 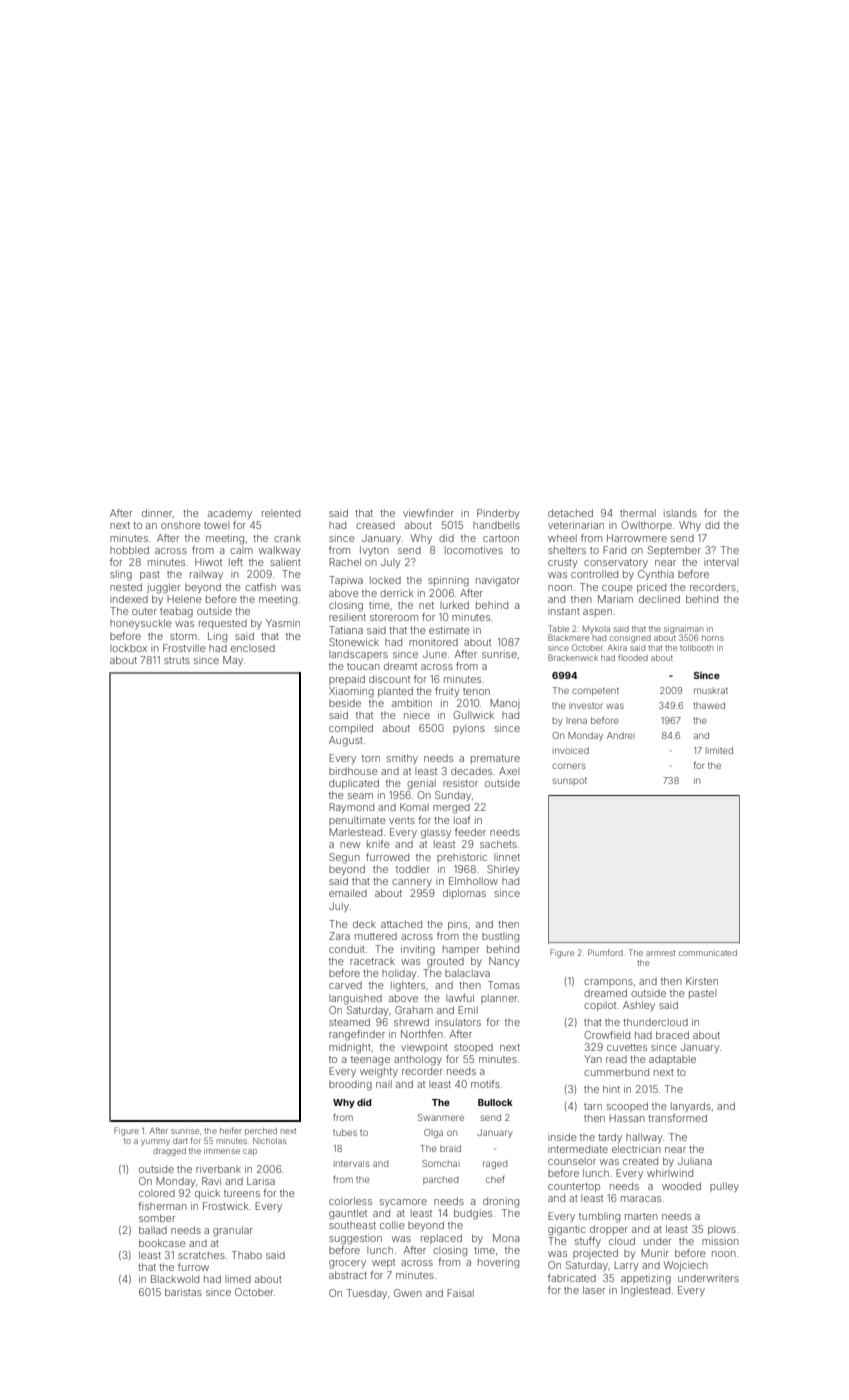 I want to click on carved, so click(x=345, y=985).
